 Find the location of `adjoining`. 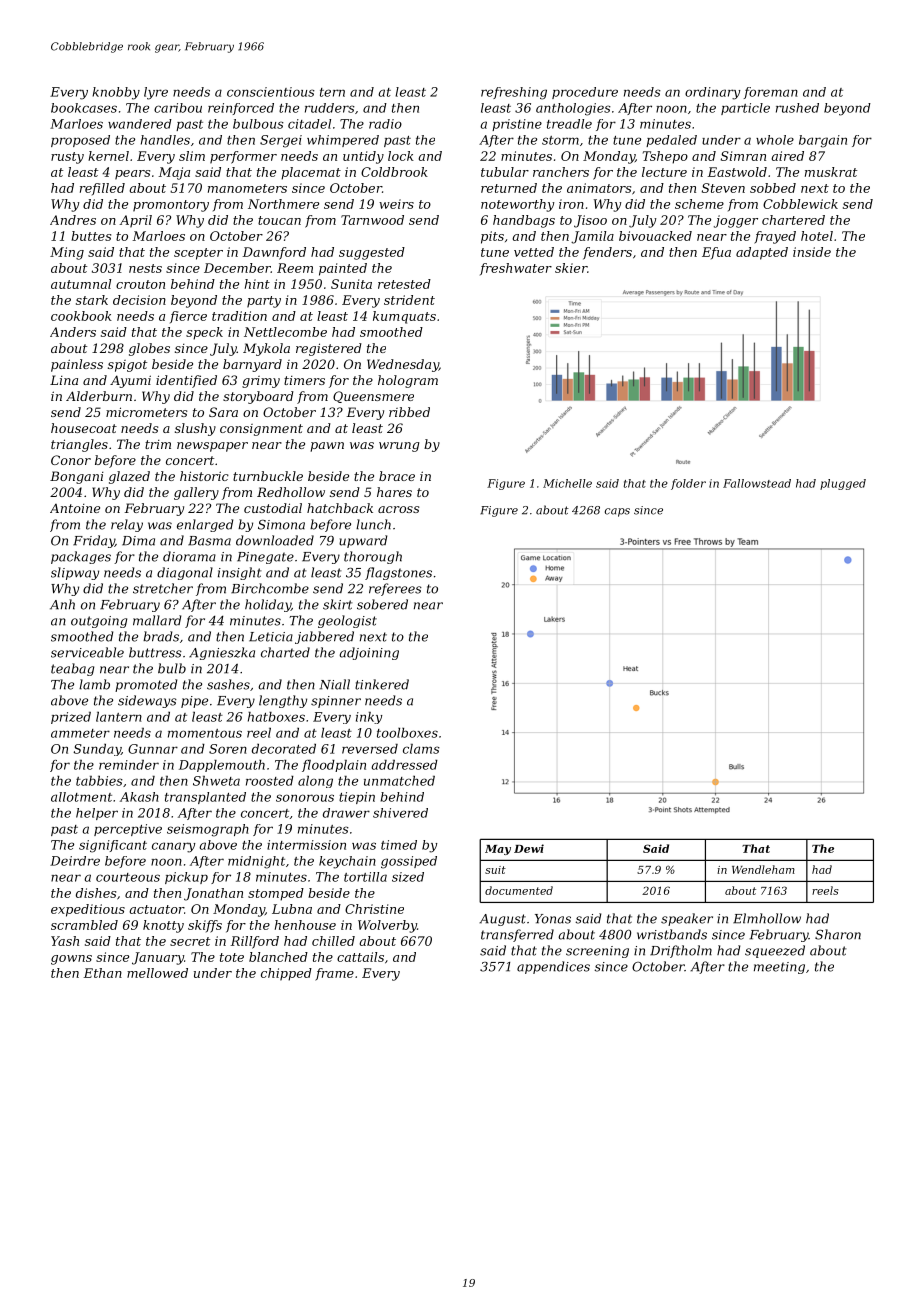

adjoining is located at coordinates (369, 653).
